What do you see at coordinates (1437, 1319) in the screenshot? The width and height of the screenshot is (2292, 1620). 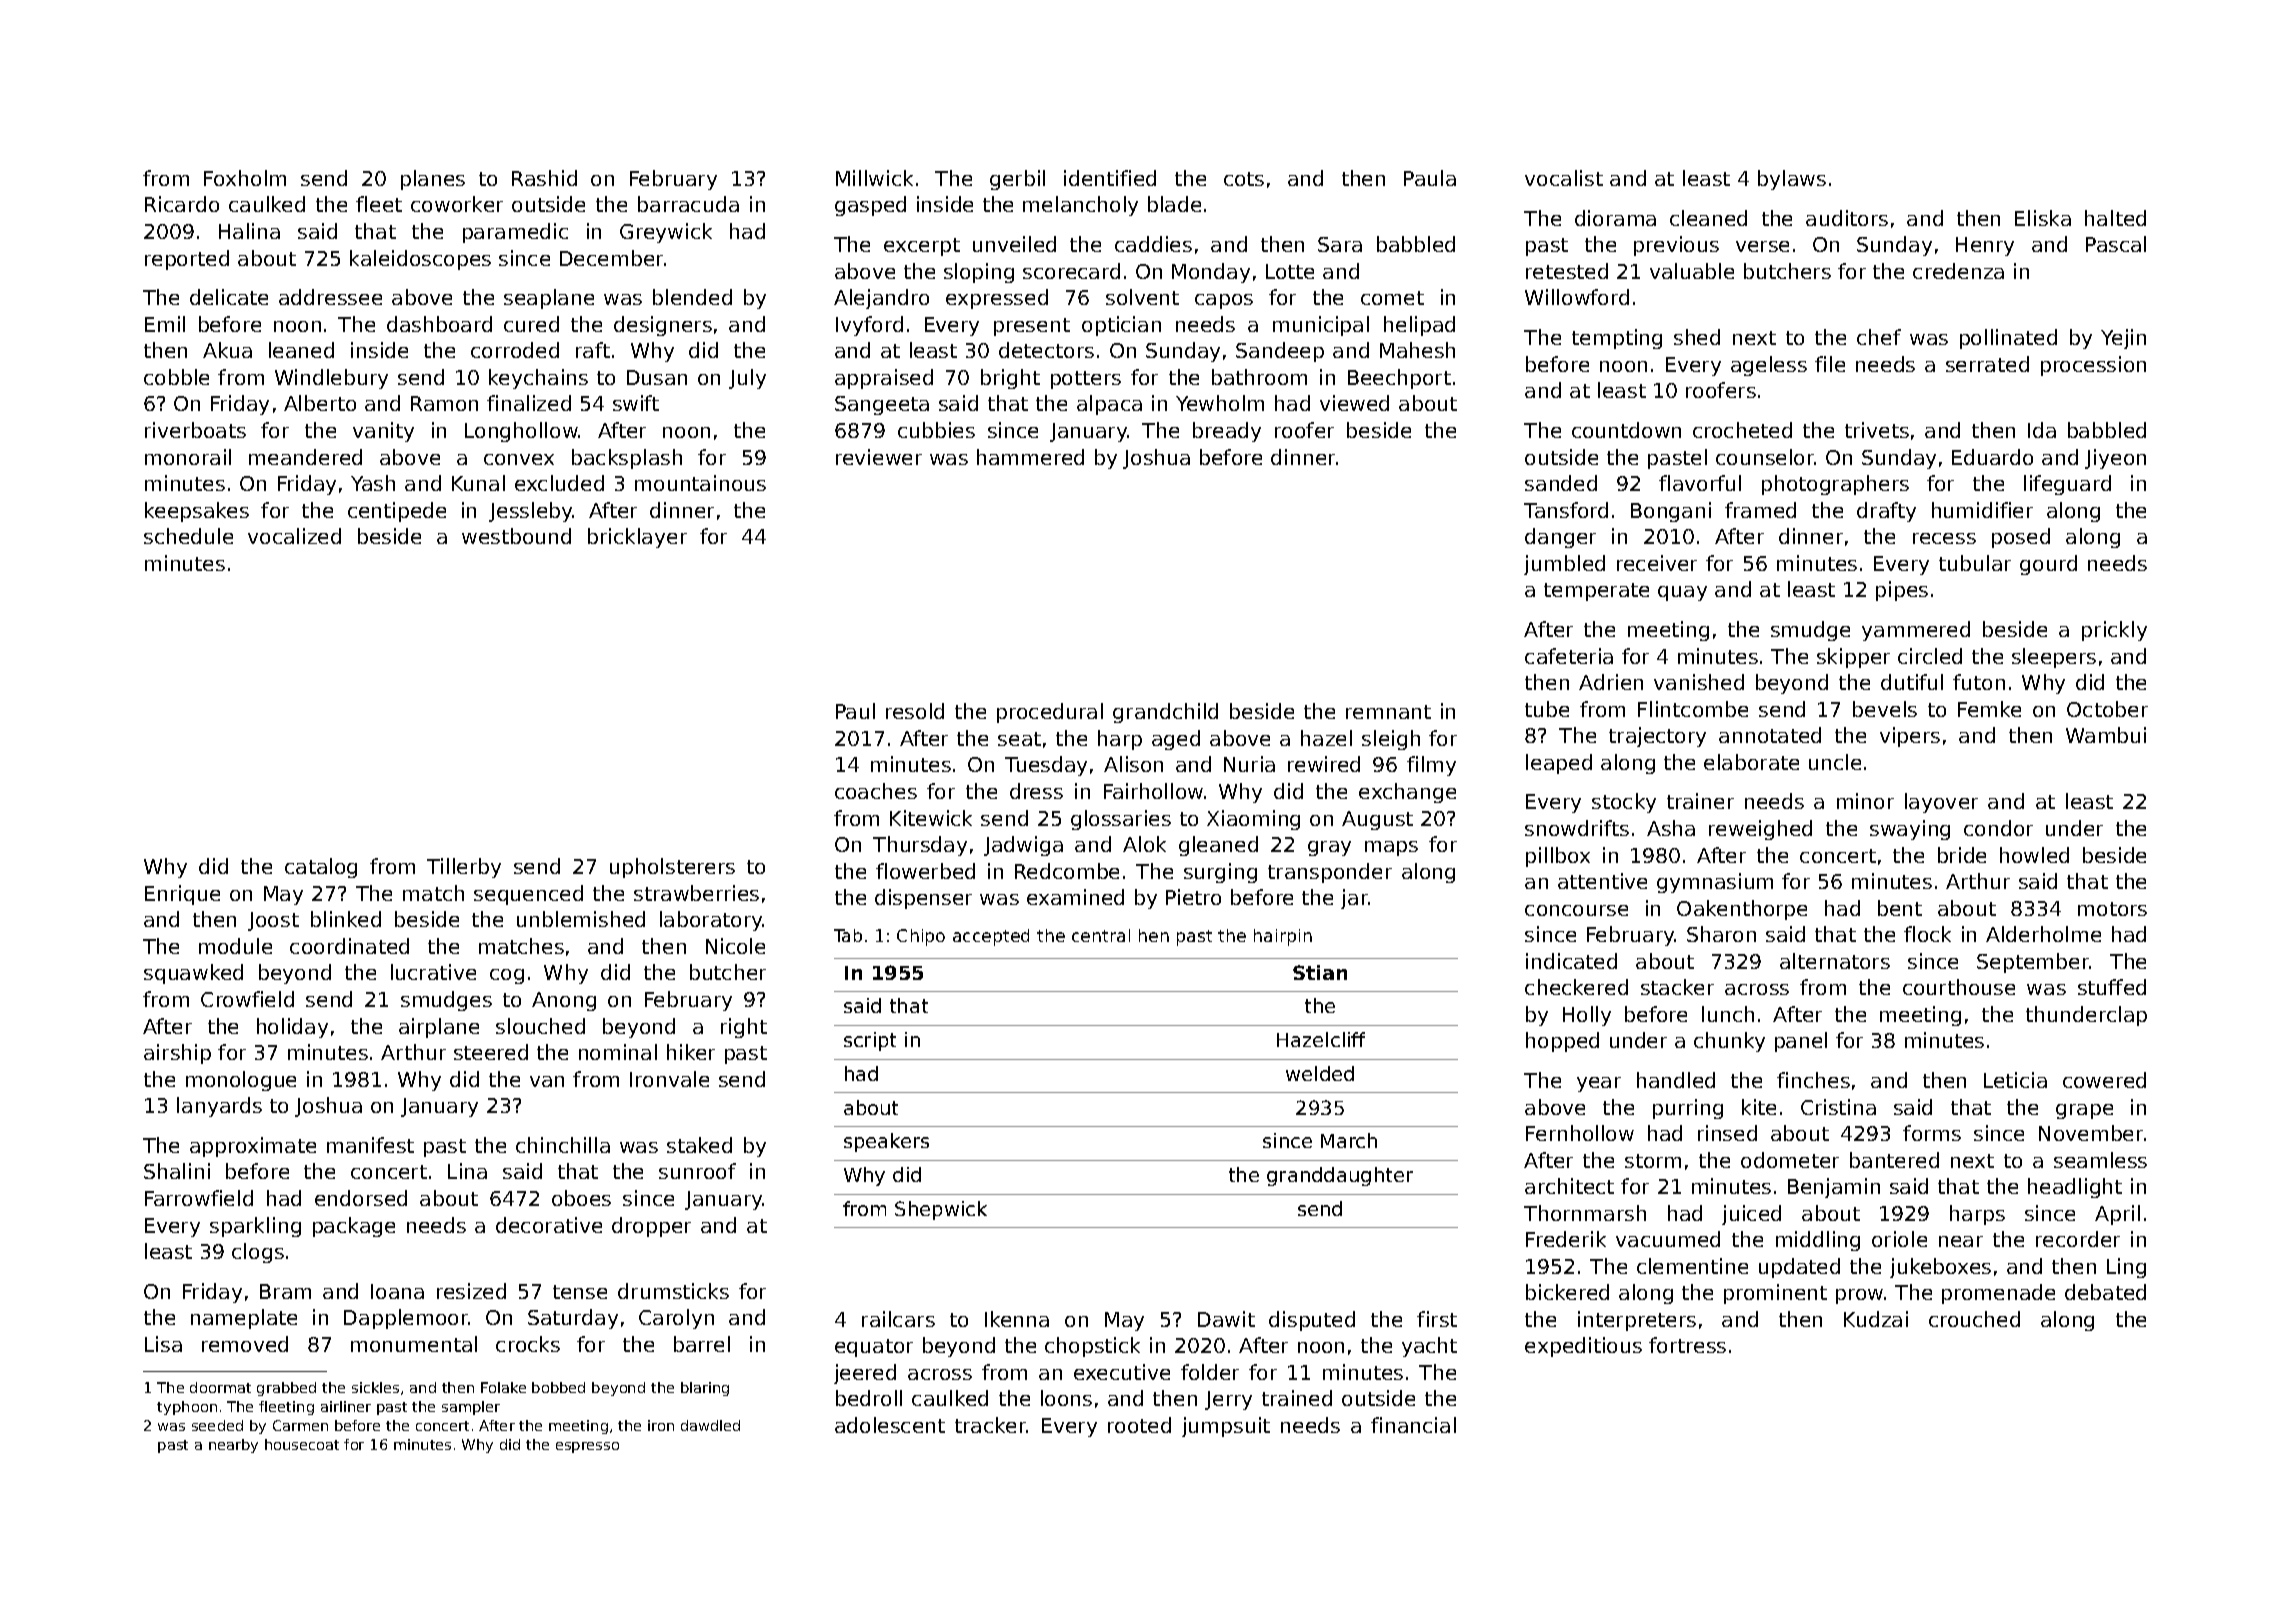 I see `first` at bounding box center [1437, 1319].
